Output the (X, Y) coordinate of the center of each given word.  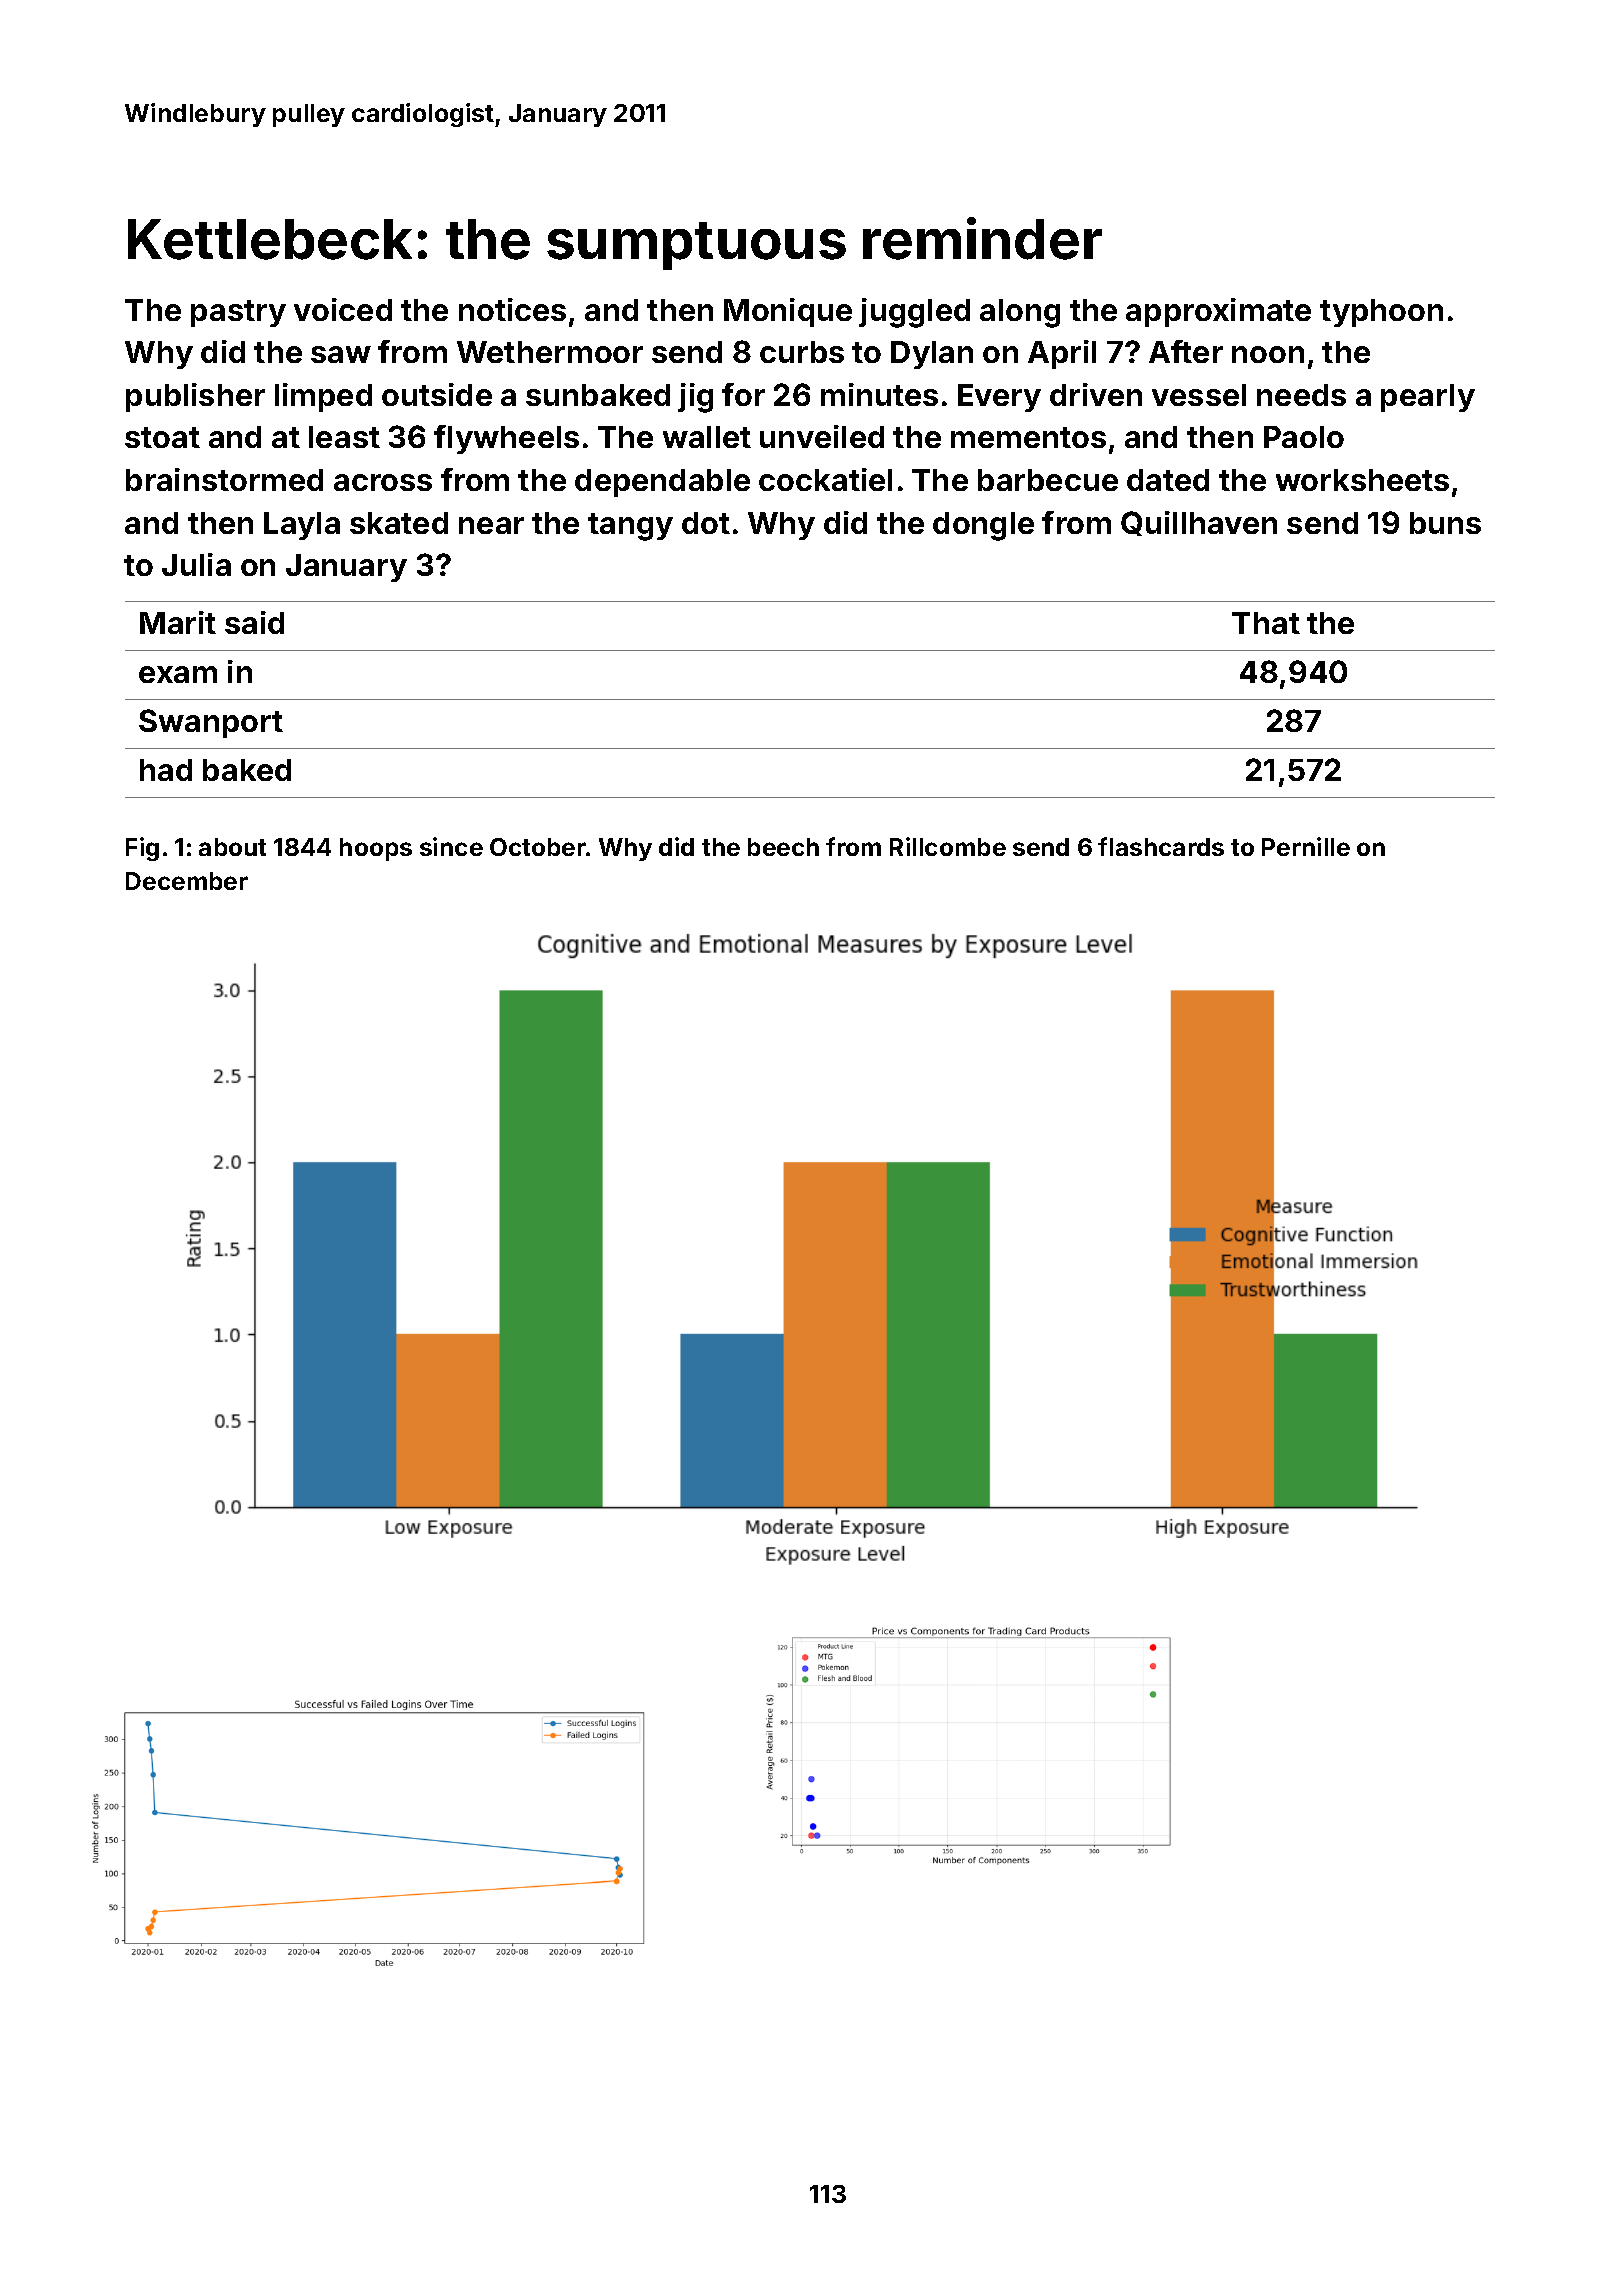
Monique (788, 312)
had (166, 770)
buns (1445, 523)
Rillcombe (948, 846)
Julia (196, 564)
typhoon (1381, 313)
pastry (238, 313)
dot (706, 523)
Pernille (1306, 846)
